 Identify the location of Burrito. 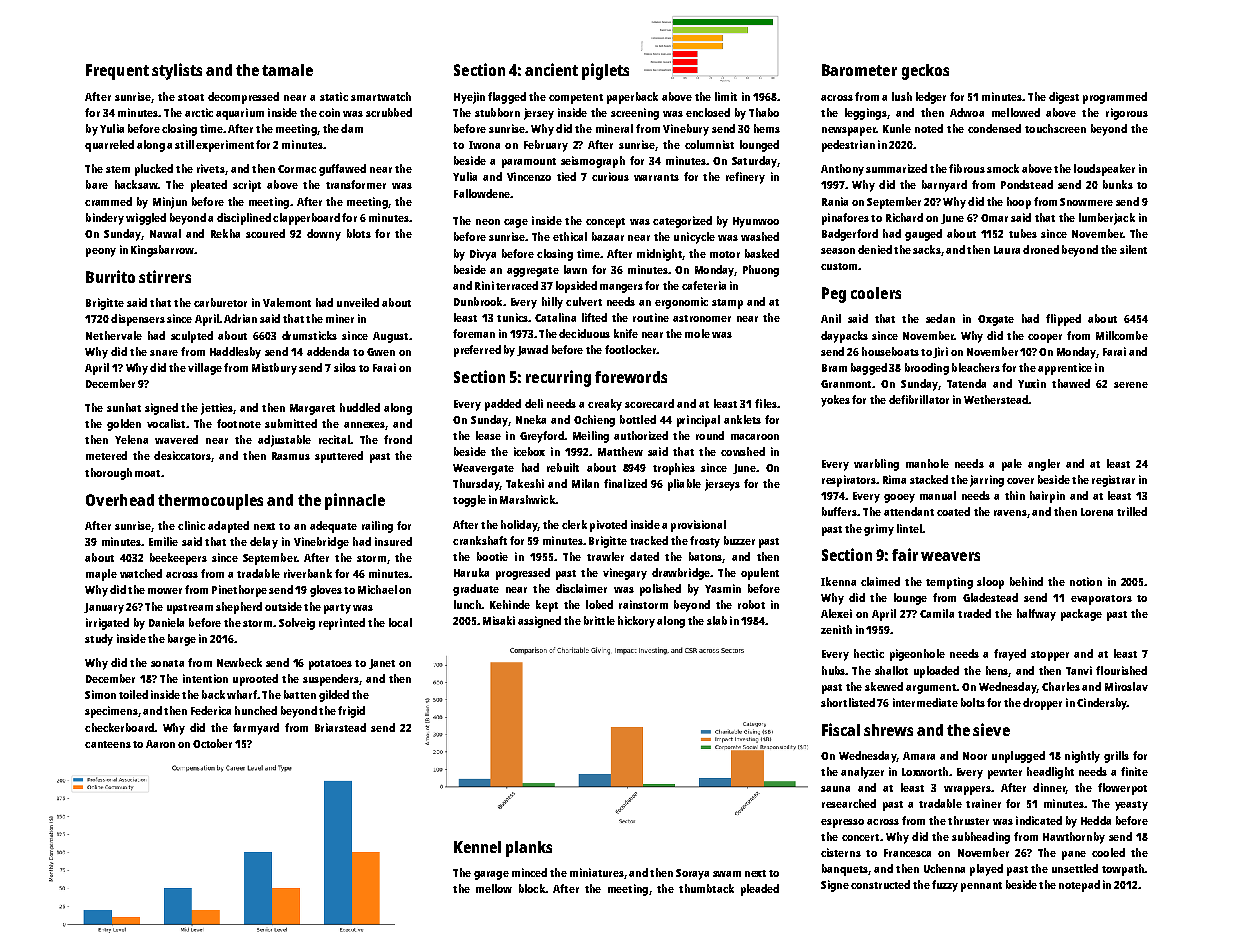
(110, 276).
